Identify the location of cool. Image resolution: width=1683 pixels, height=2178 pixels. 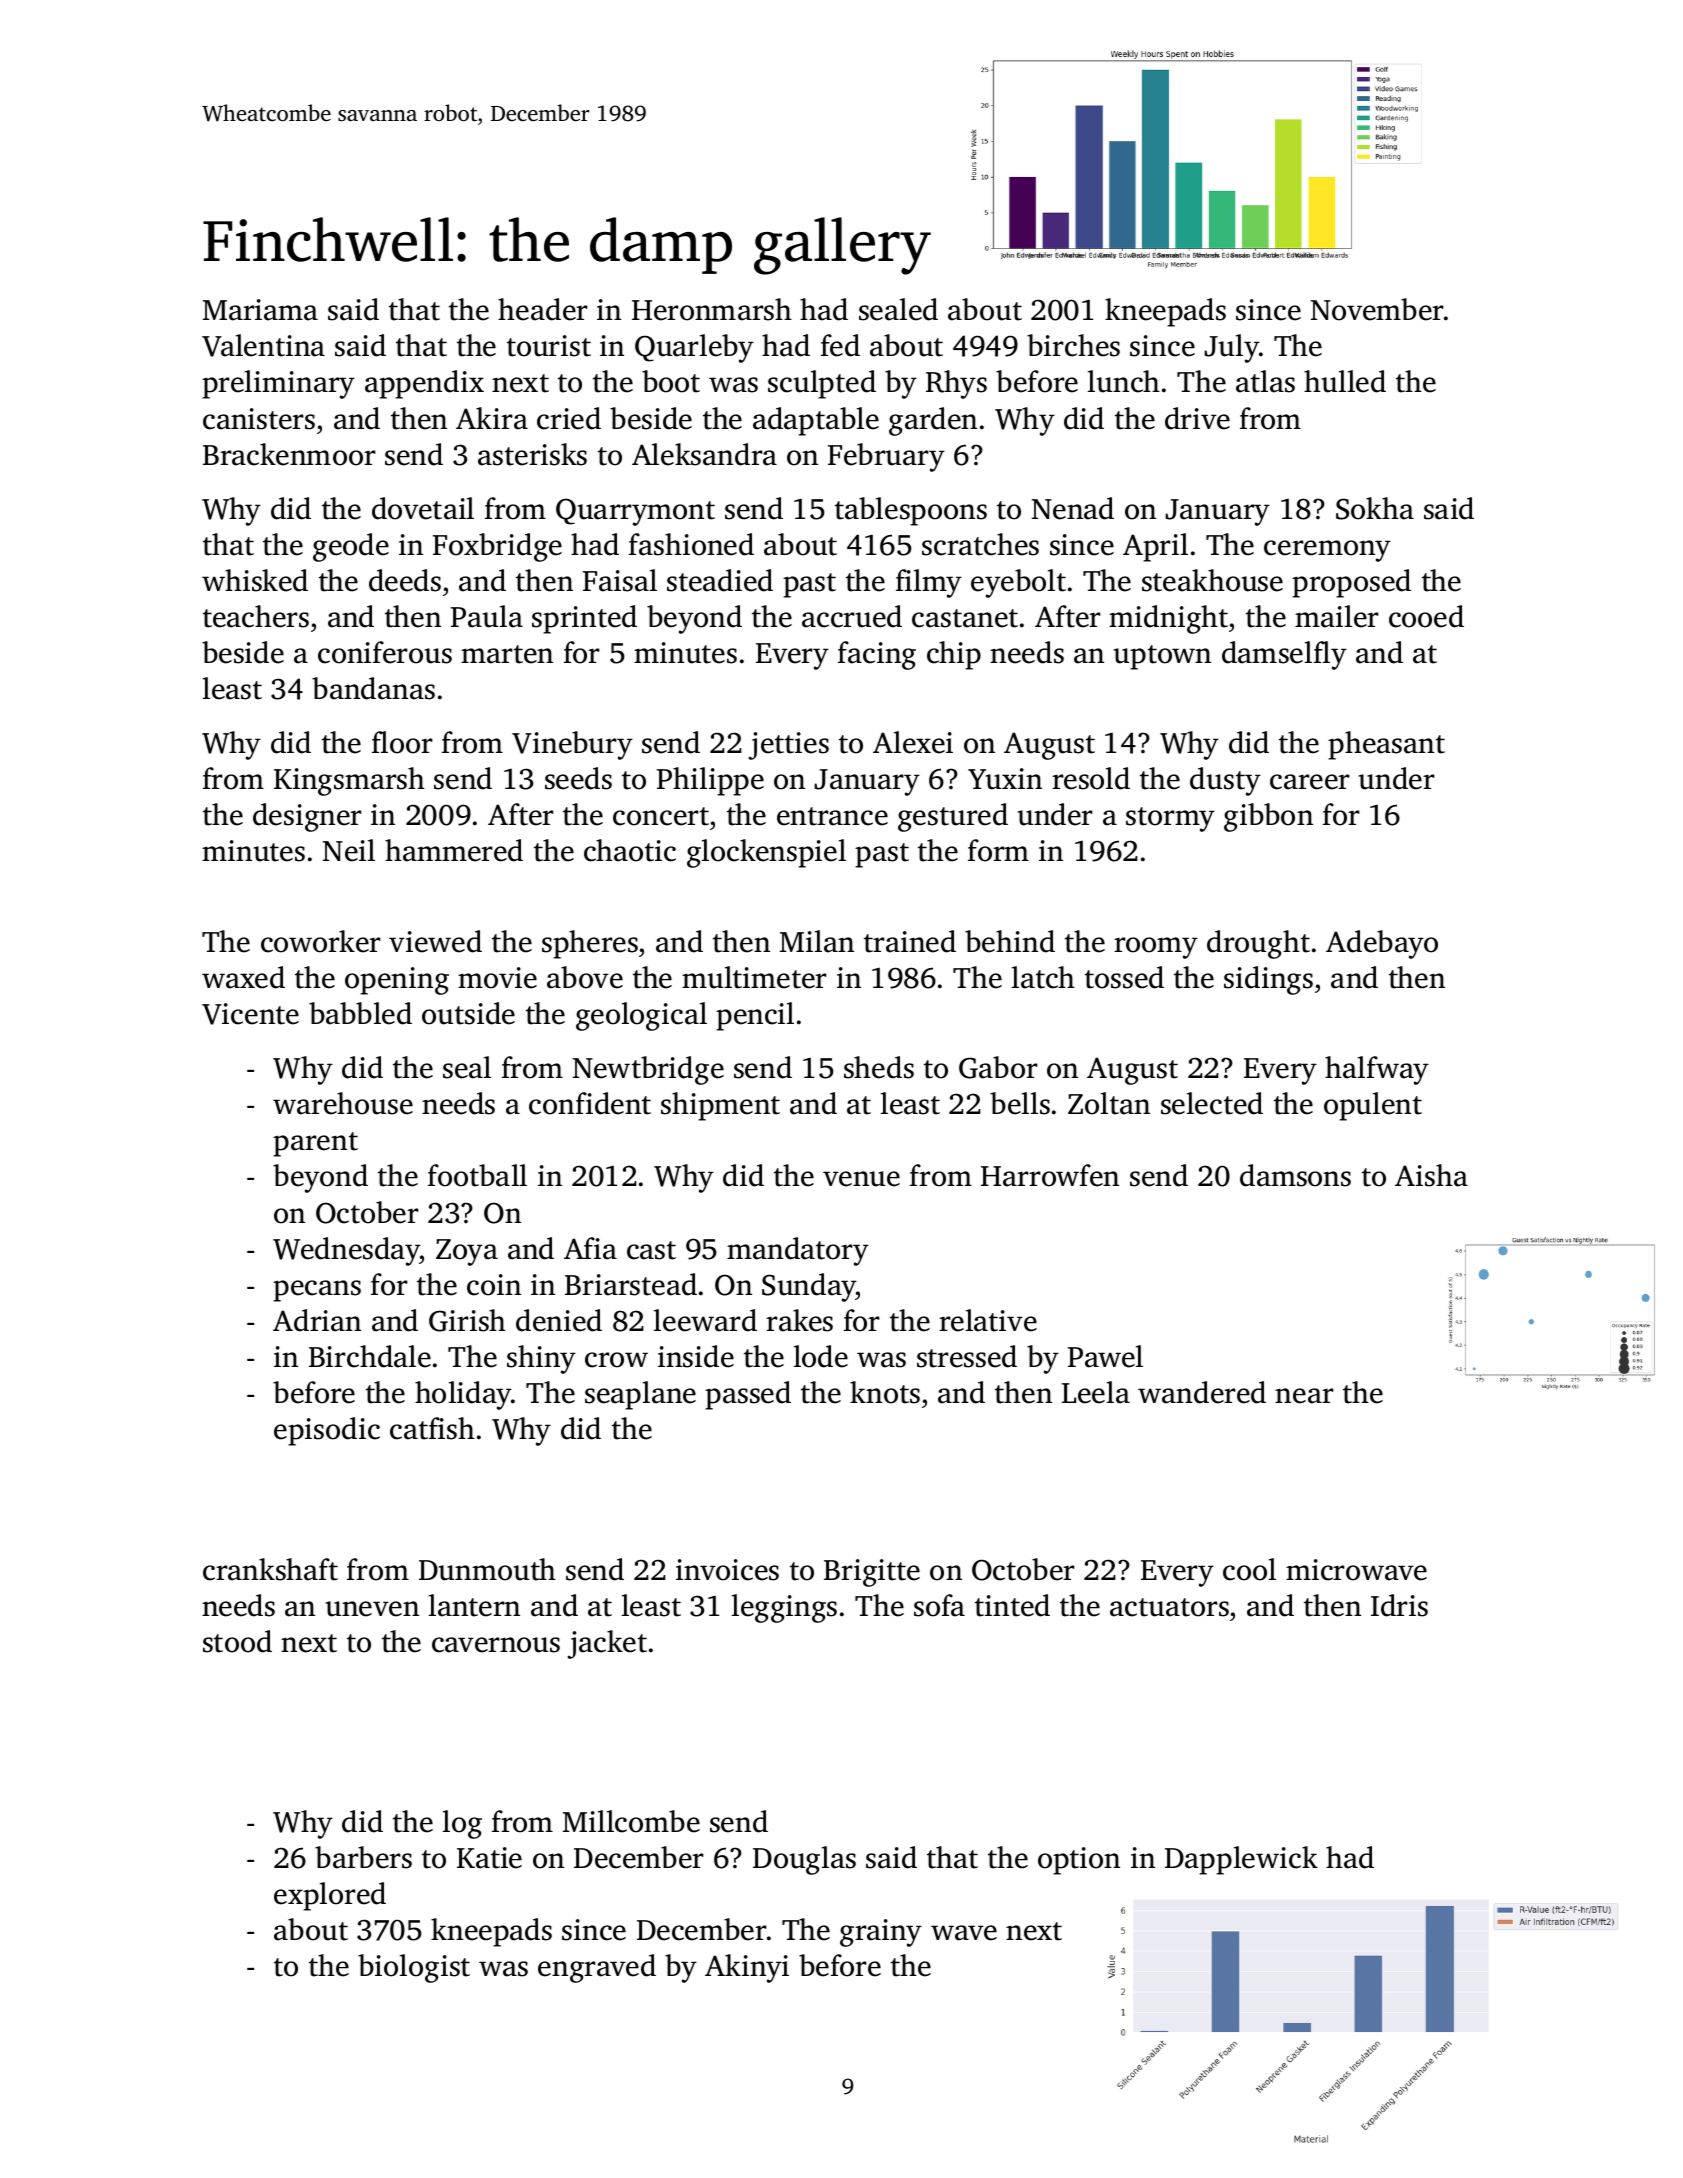
(1249, 1569).
